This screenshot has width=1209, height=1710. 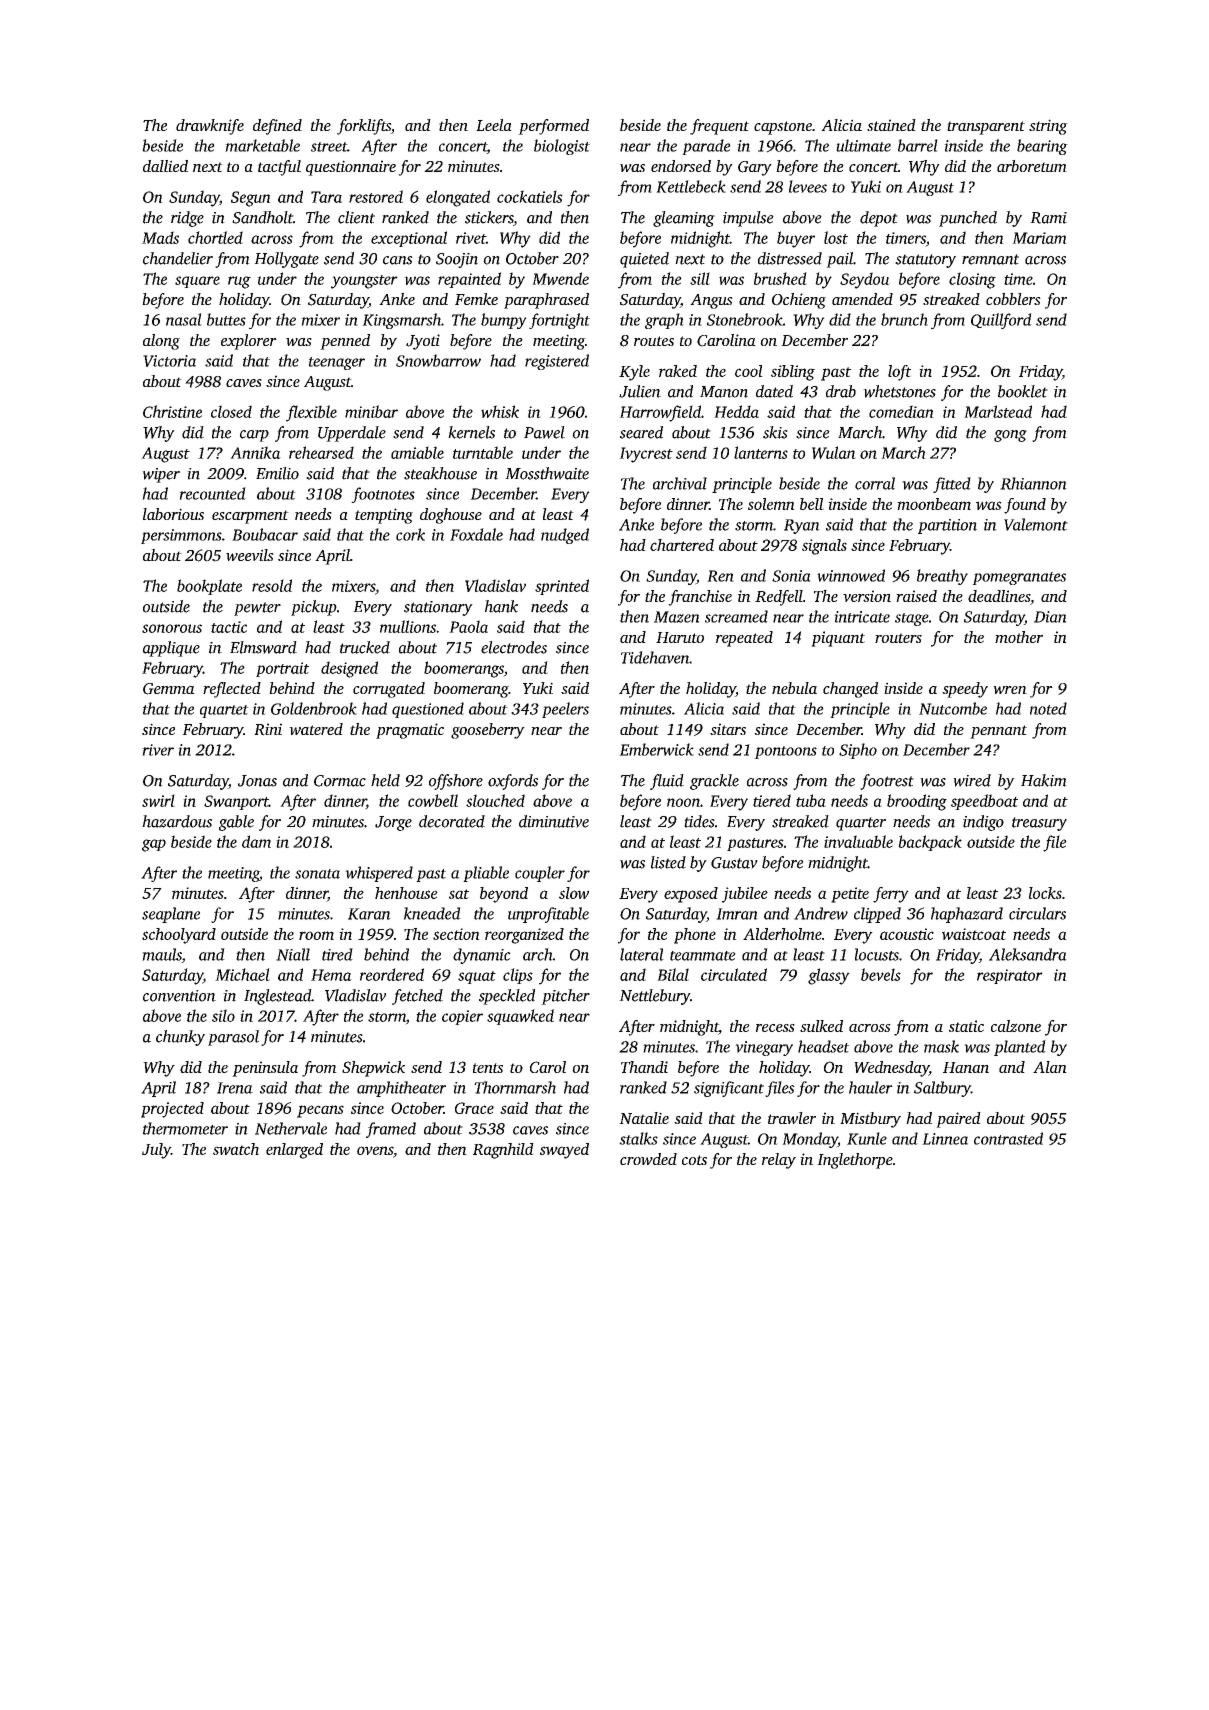 What do you see at coordinates (172, 411) in the screenshot?
I see `Christine` at bounding box center [172, 411].
